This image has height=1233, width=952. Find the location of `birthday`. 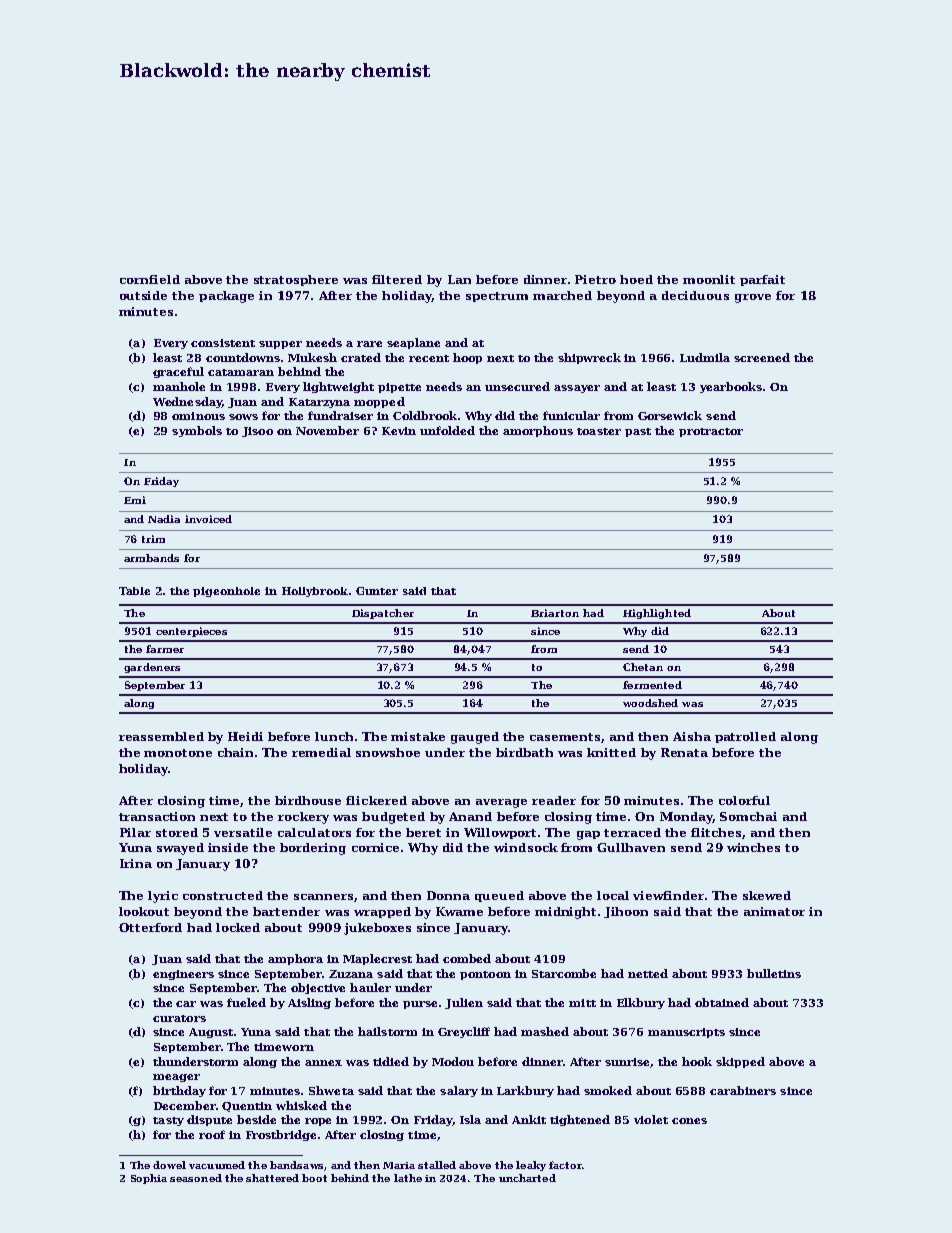

birthday is located at coordinates (179, 1091).
